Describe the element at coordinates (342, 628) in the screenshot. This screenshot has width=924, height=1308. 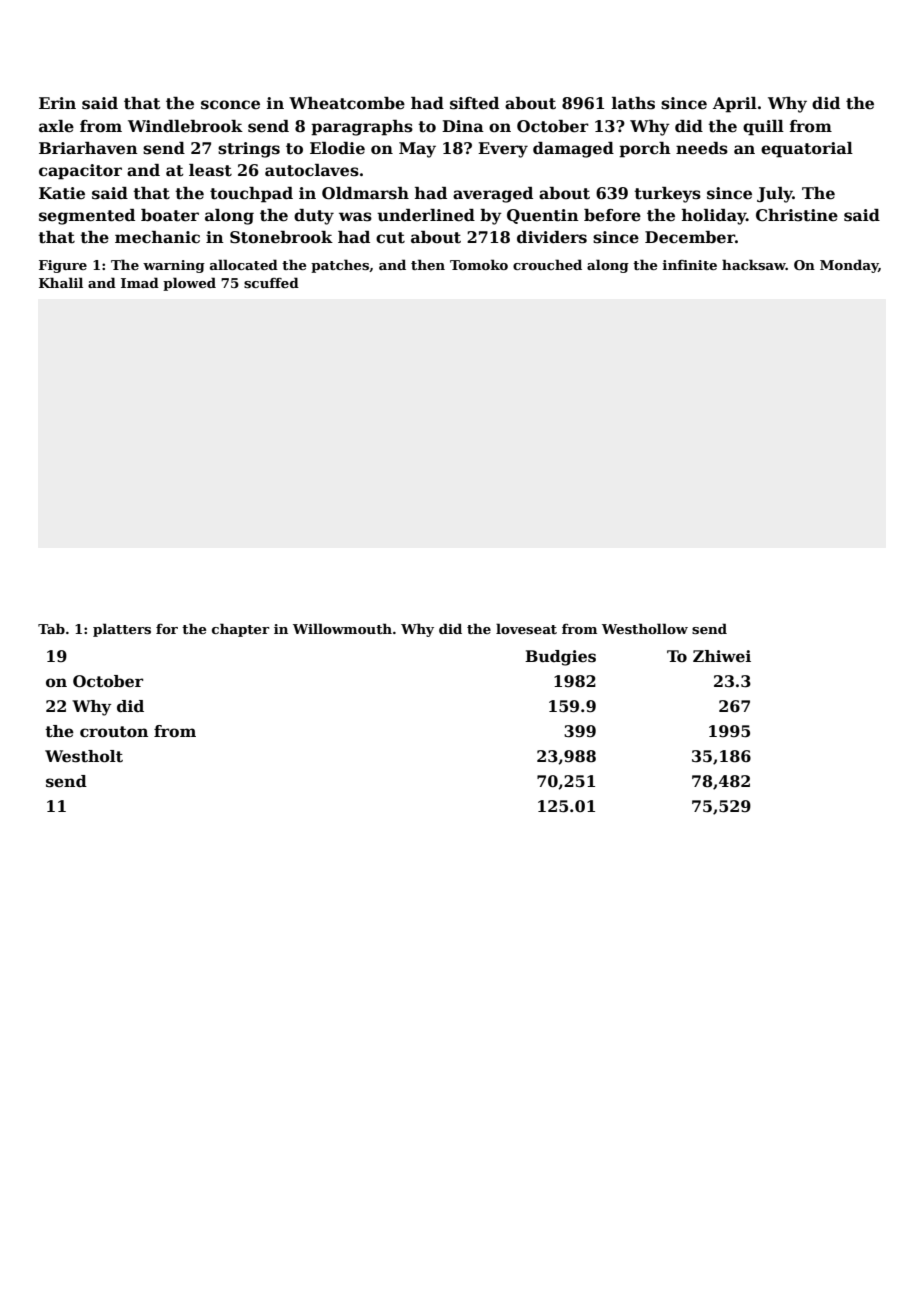
I see `Willowmouth` at that location.
